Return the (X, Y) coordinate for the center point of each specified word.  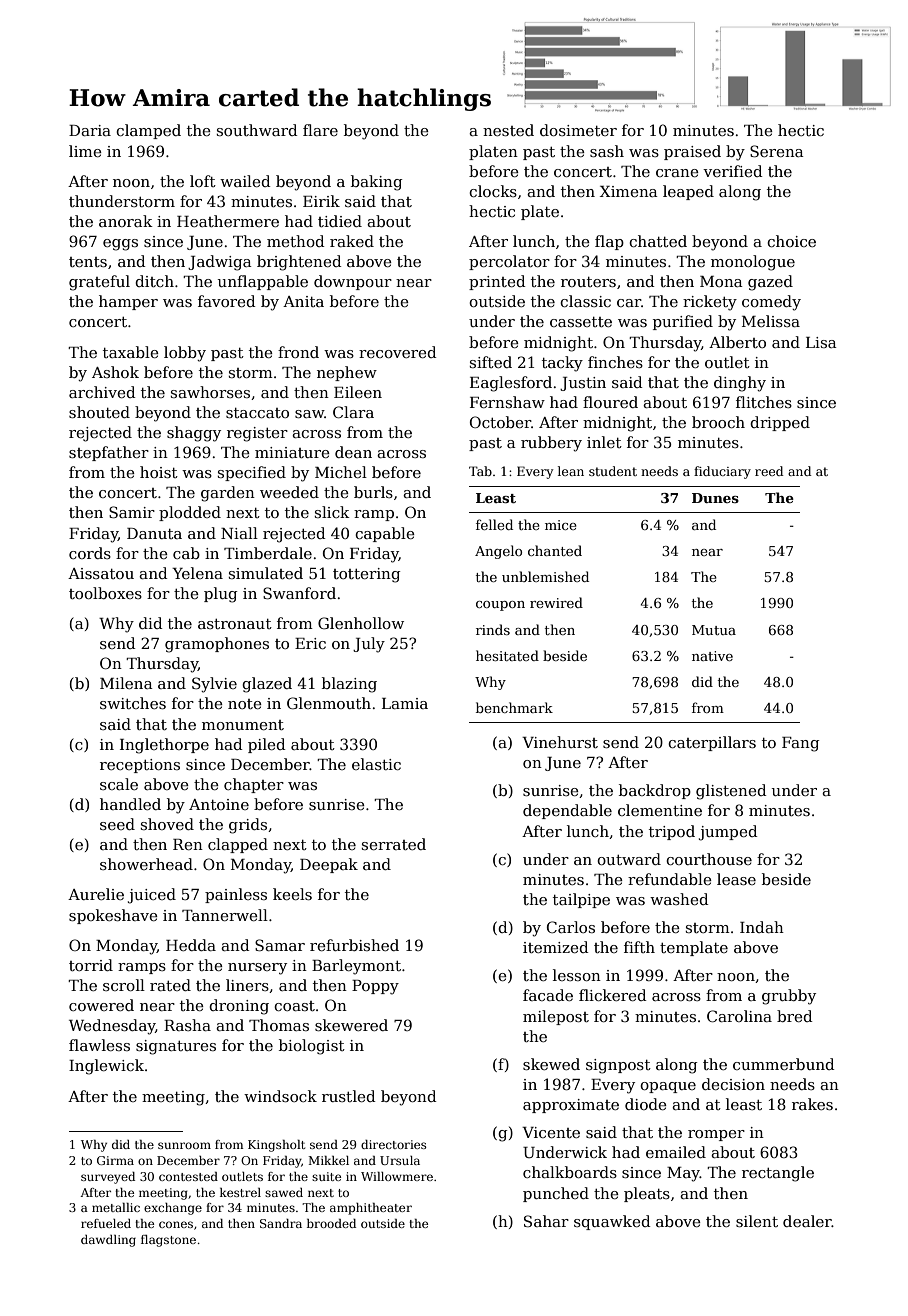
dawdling (108, 1241)
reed (769, 471)
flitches (764, 402)
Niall (239, 533)
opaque (668, 1087)
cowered (101, 1005)
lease (736, 879)
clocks (493, 191)
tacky (562, 364)
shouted (99, 412)
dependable (567, 811)
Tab (480, 471)
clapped (238, 845)
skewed (551, 1064)
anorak (126, 221)
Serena (777, 151)
